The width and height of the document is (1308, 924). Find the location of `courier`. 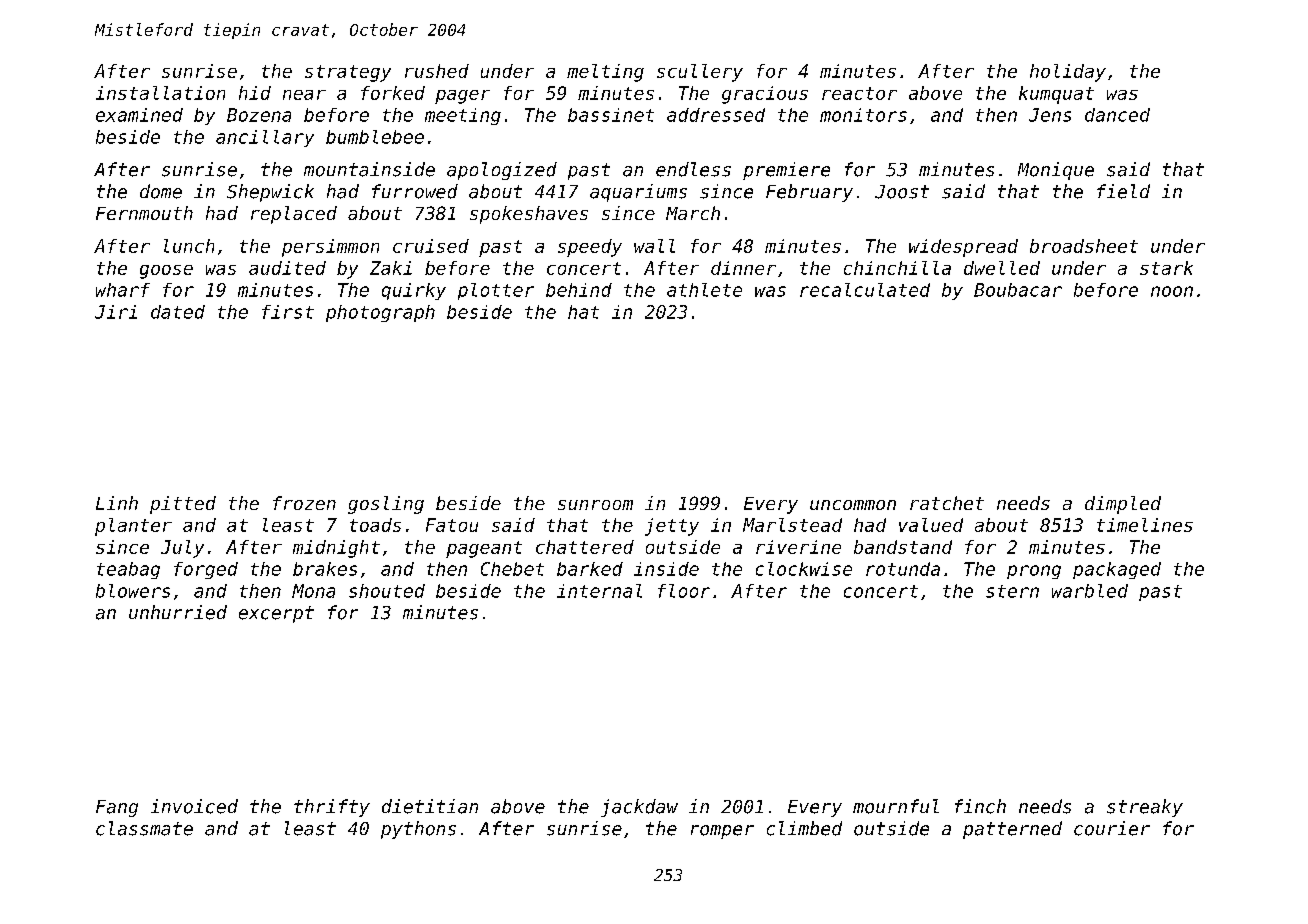

courier is located at coordinates (1112, 828).
